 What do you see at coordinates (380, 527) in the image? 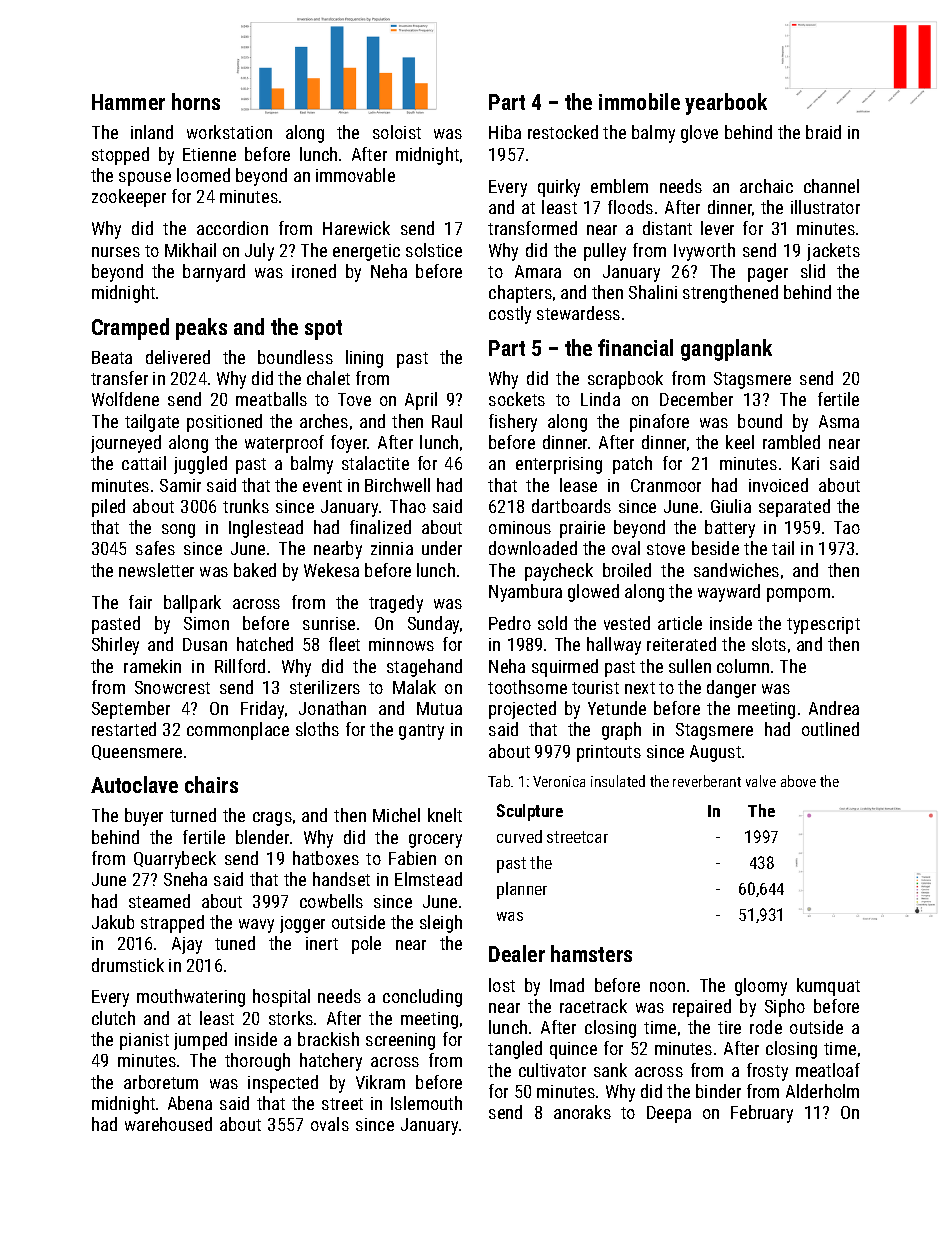
I see `finalized` at bounding box center [380, 527].
